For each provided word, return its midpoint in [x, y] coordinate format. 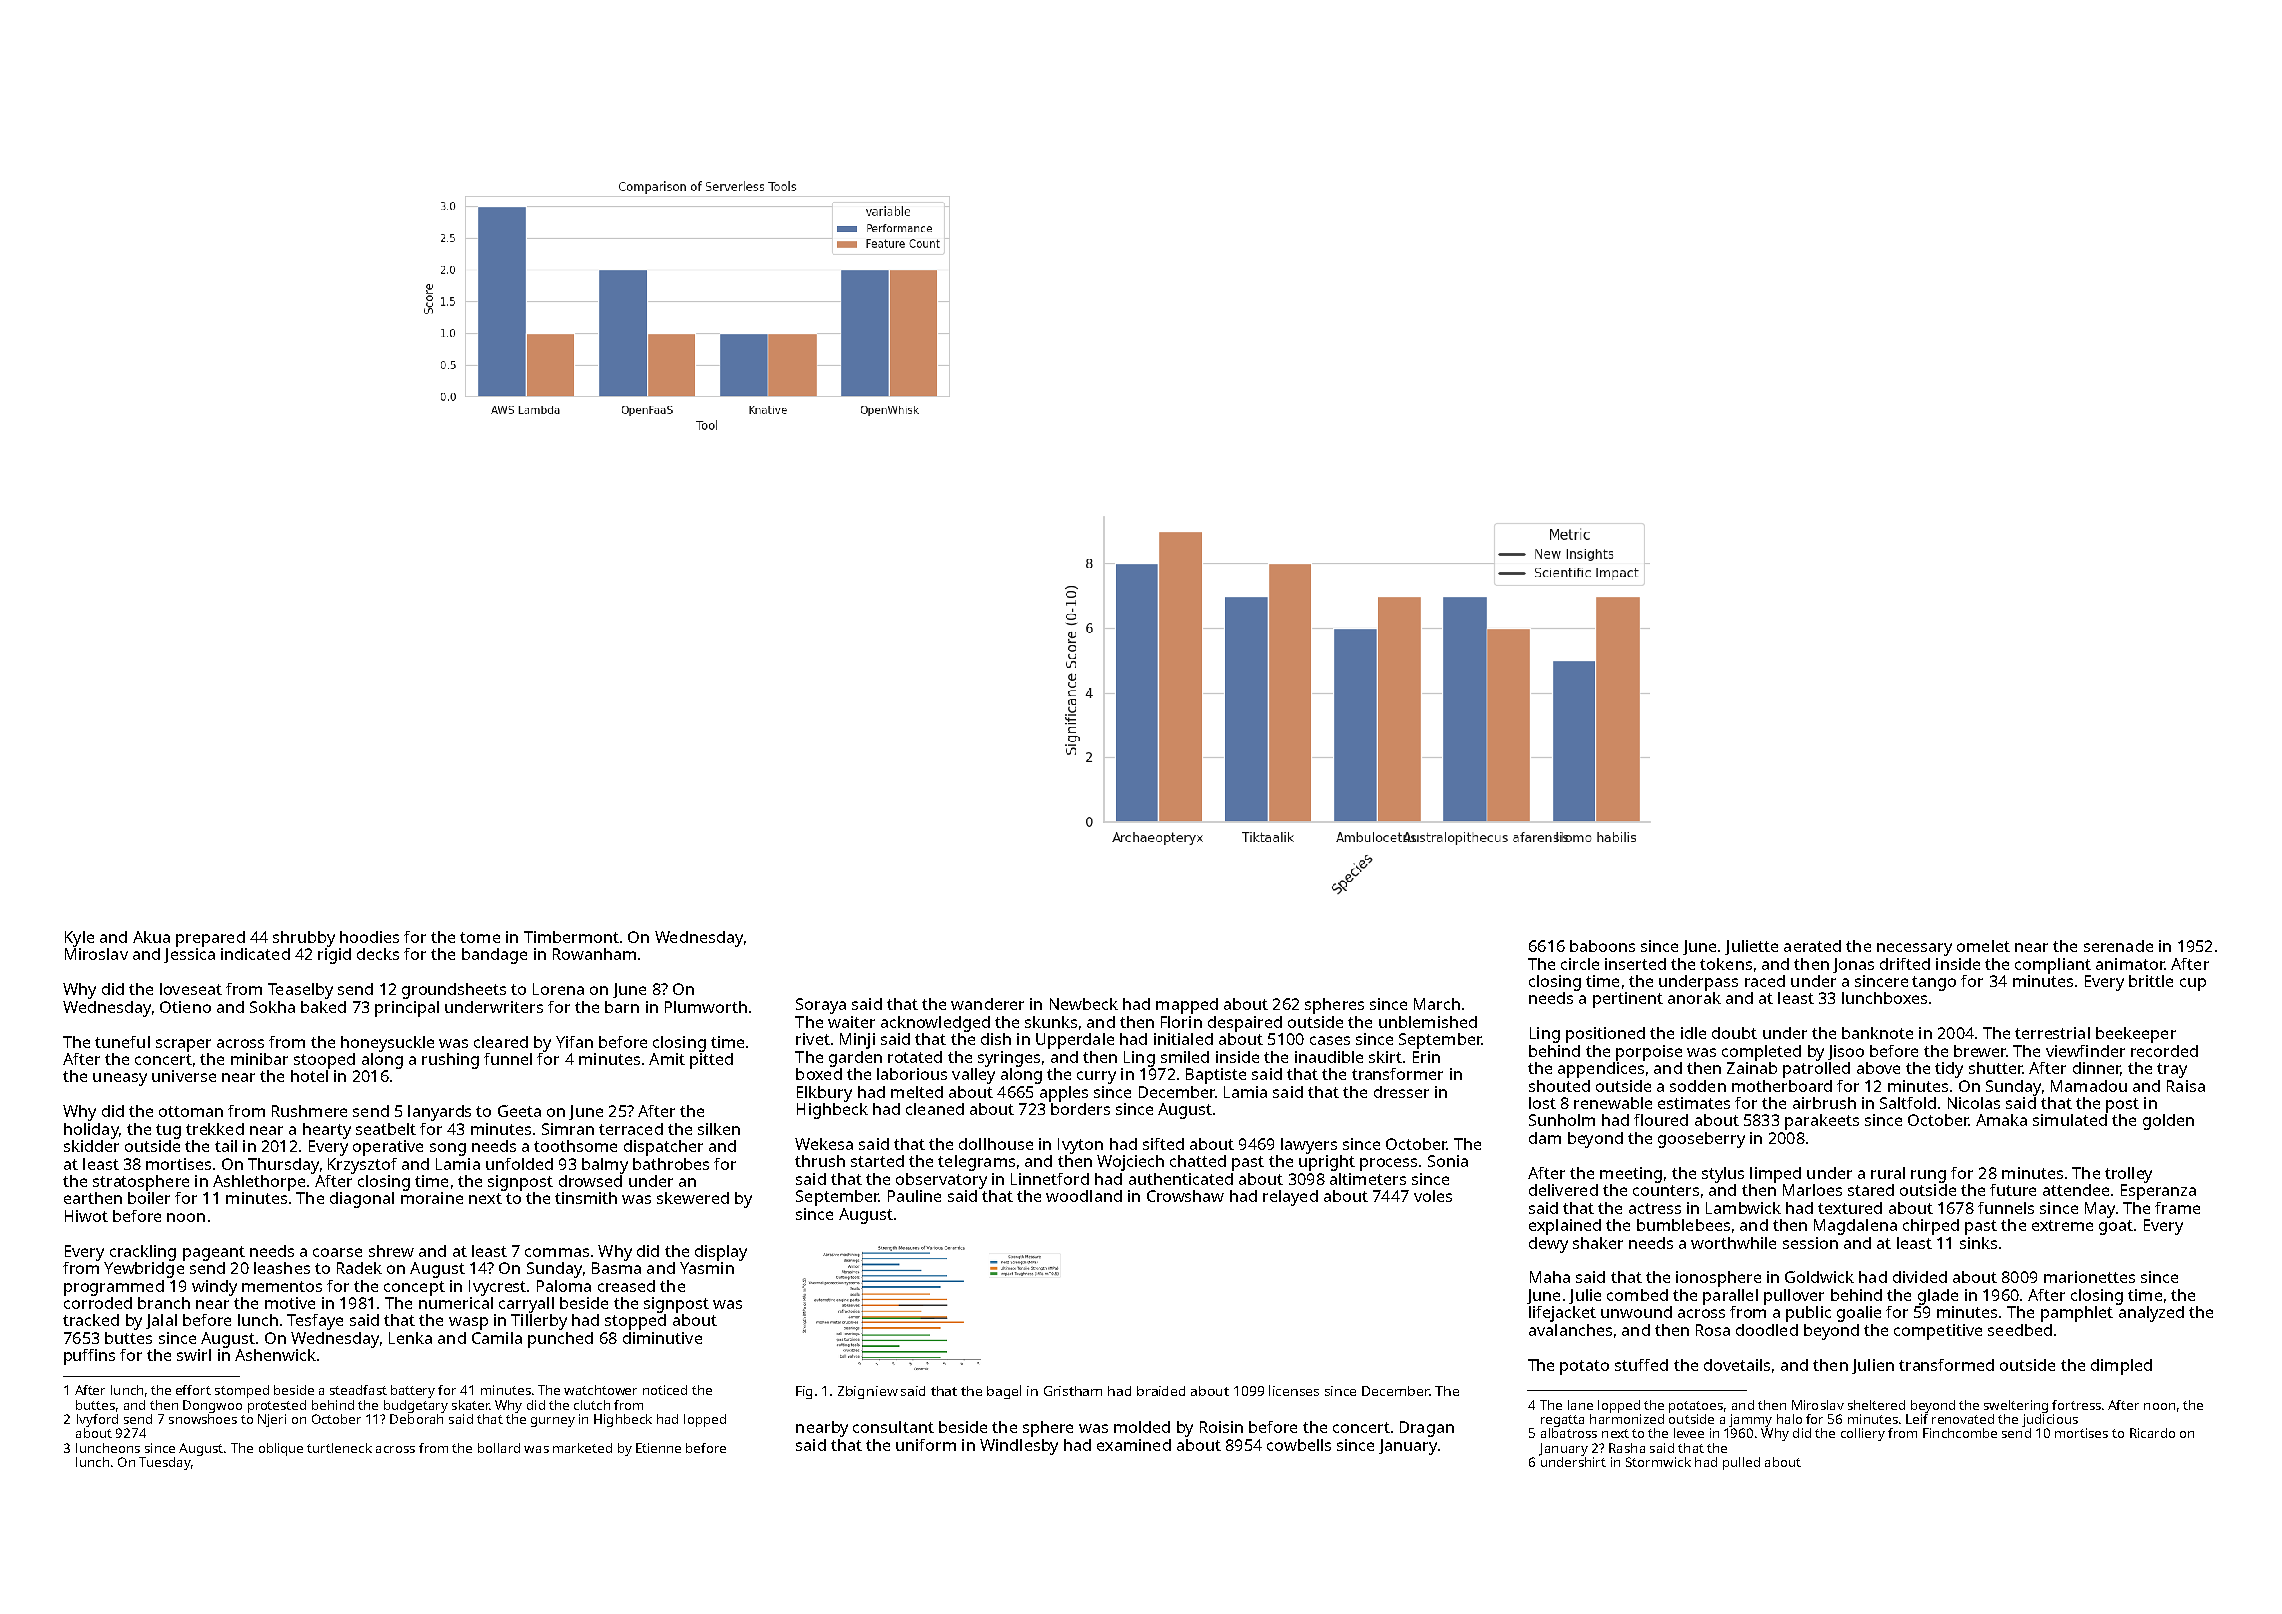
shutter [1996, 1068]
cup [2193, 984]
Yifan [574, 1042]
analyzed [2151, 1314]
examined [1134, 1445]
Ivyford [97, 1420]
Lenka [410, 1338]
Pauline [914, 1196]
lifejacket [1562, 1314]
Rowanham [594, 954]
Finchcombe [1960, 1433]
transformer [1397, 1074]
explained [1565, 1227]
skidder [91, 1146]
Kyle [79, 939]
